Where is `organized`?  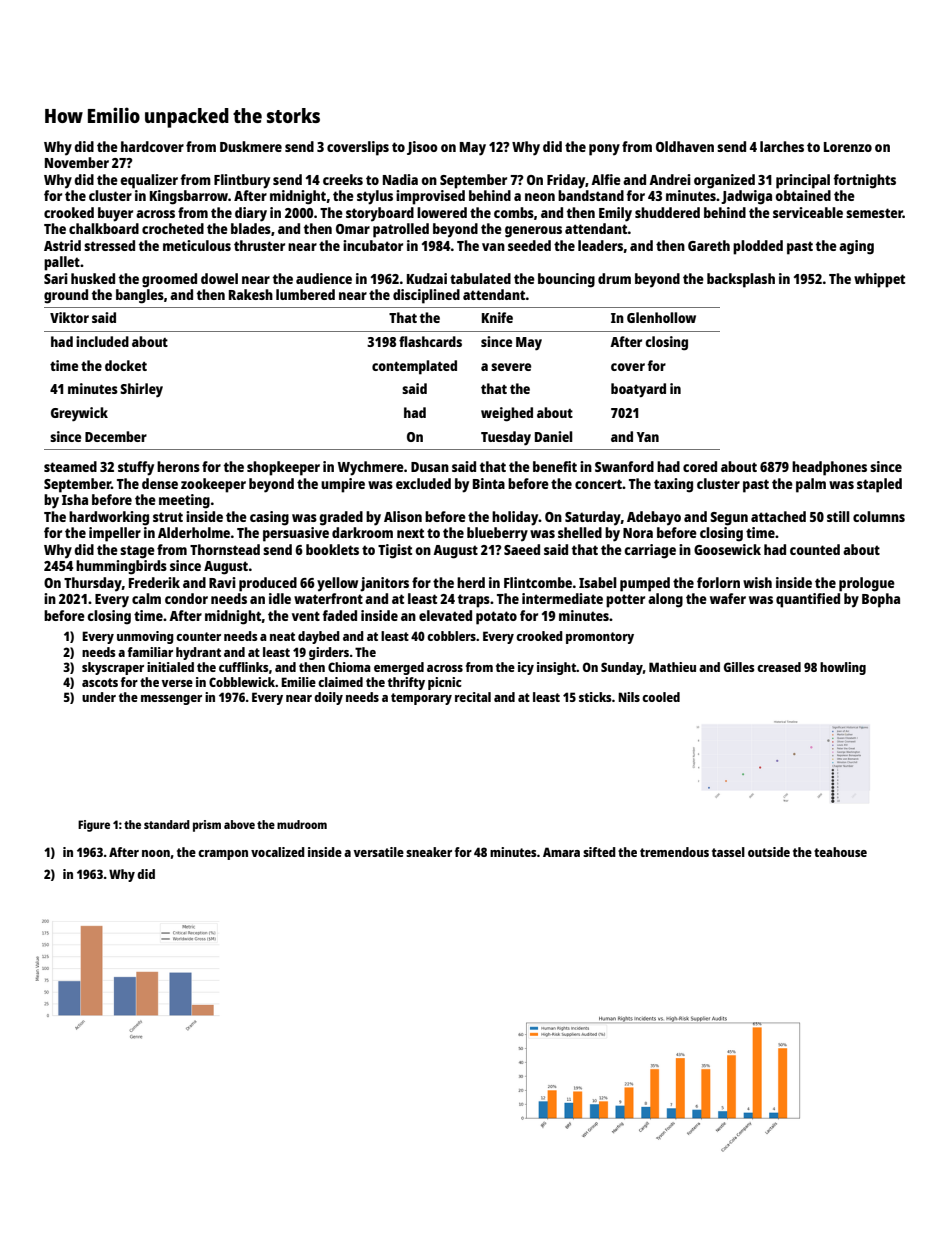
organized is located at coordinates (724, 181).
